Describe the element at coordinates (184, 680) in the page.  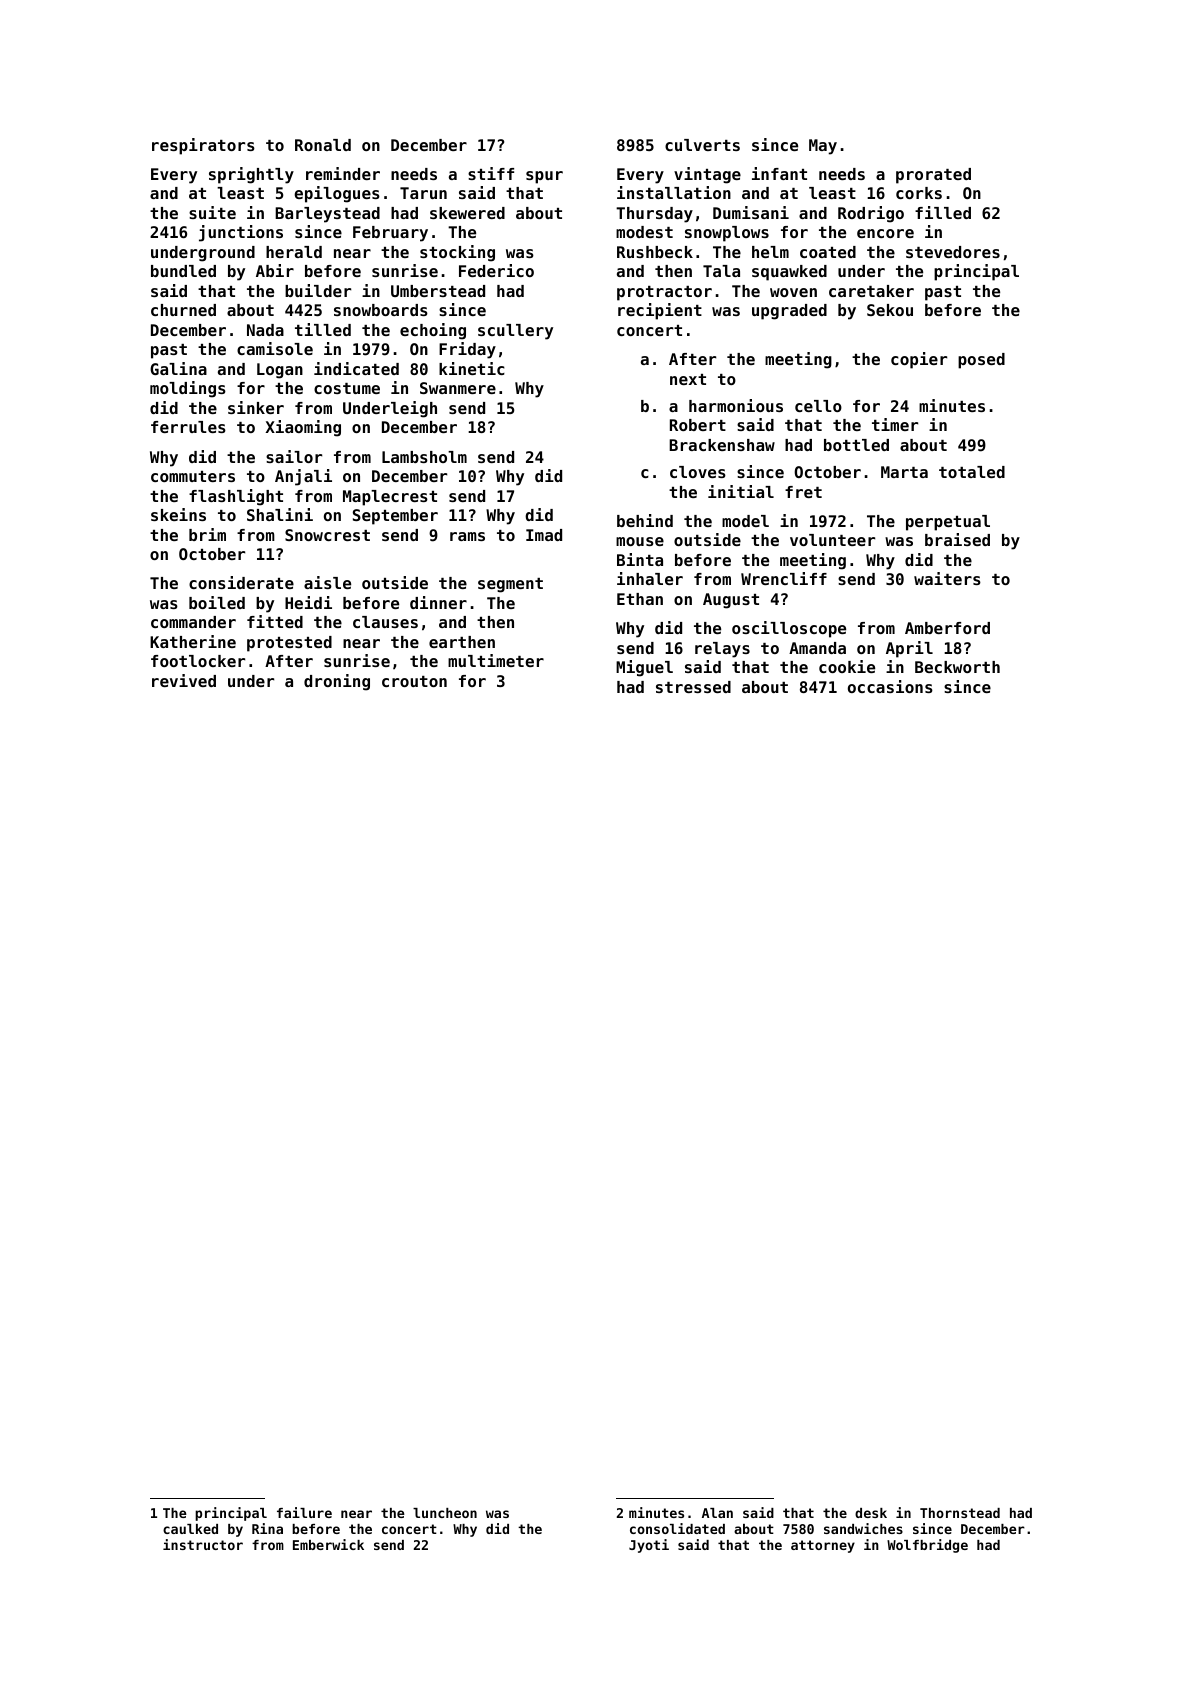
I see `revived` at that location.
